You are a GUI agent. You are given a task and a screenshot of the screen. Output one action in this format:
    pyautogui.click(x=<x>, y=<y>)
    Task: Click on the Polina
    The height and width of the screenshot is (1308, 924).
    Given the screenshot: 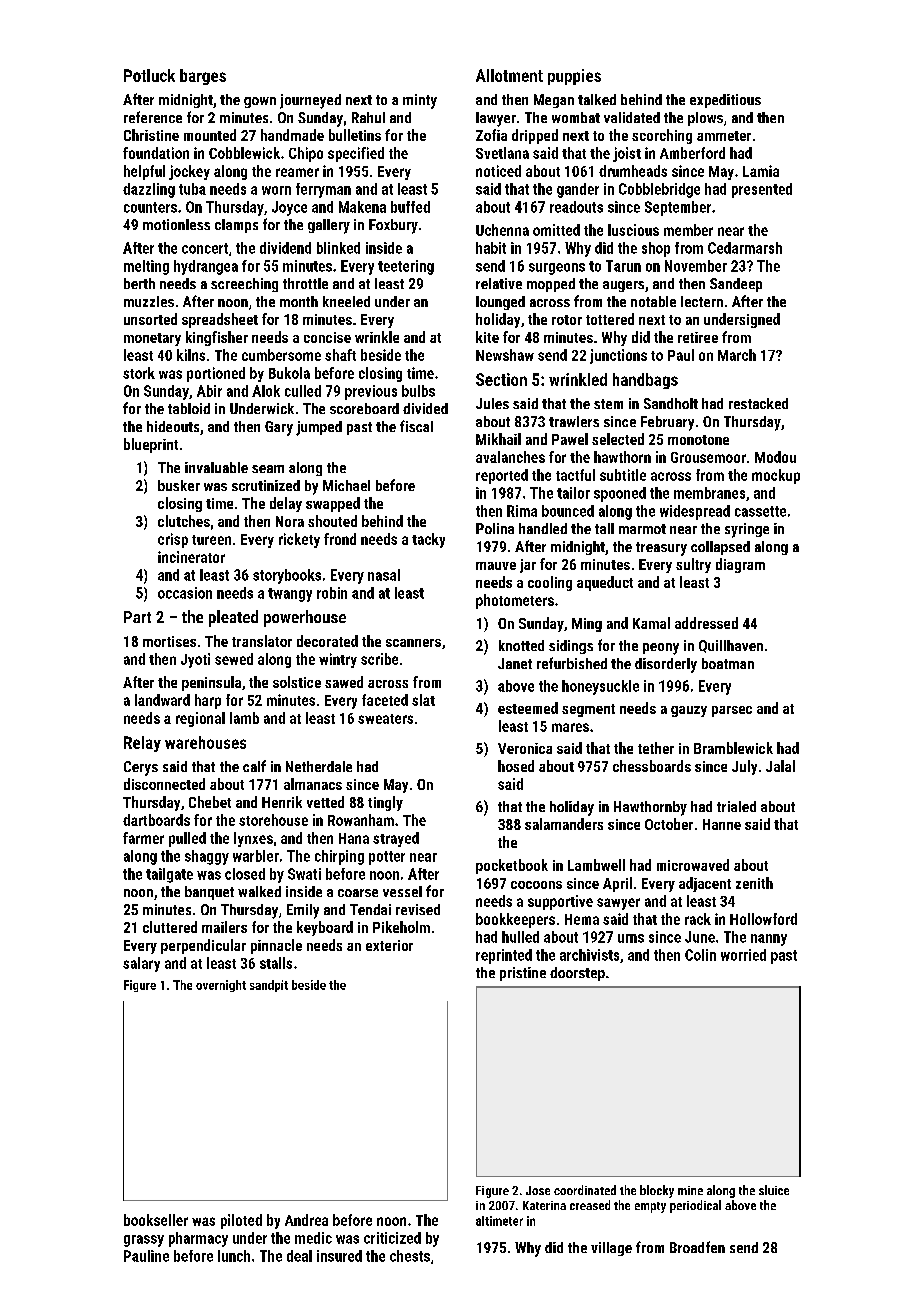 What is the action you would take?
    pyautogui.click(x=495, y=528)
